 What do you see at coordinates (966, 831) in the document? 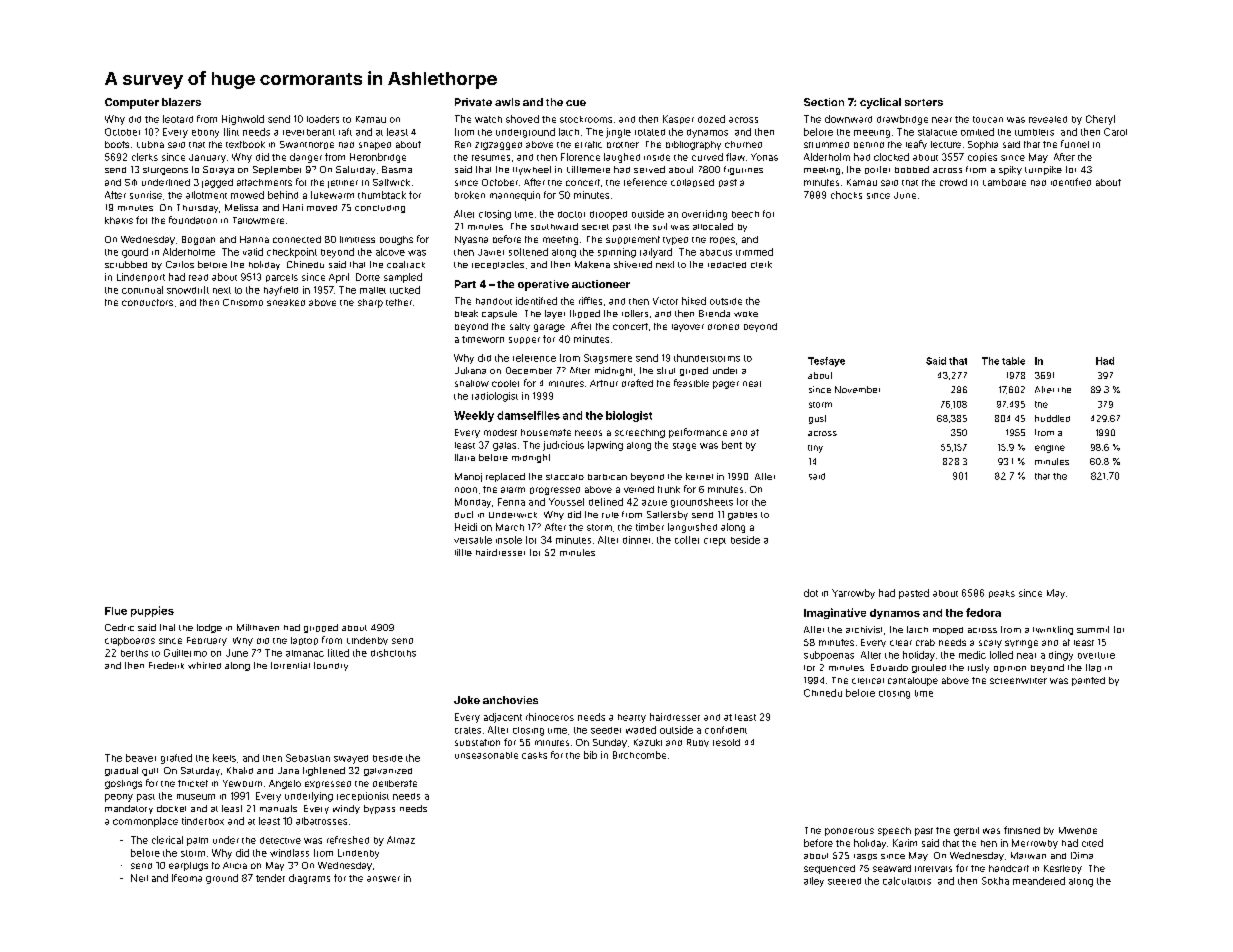
I see `gerbil` at bounding box center [966, 831].
